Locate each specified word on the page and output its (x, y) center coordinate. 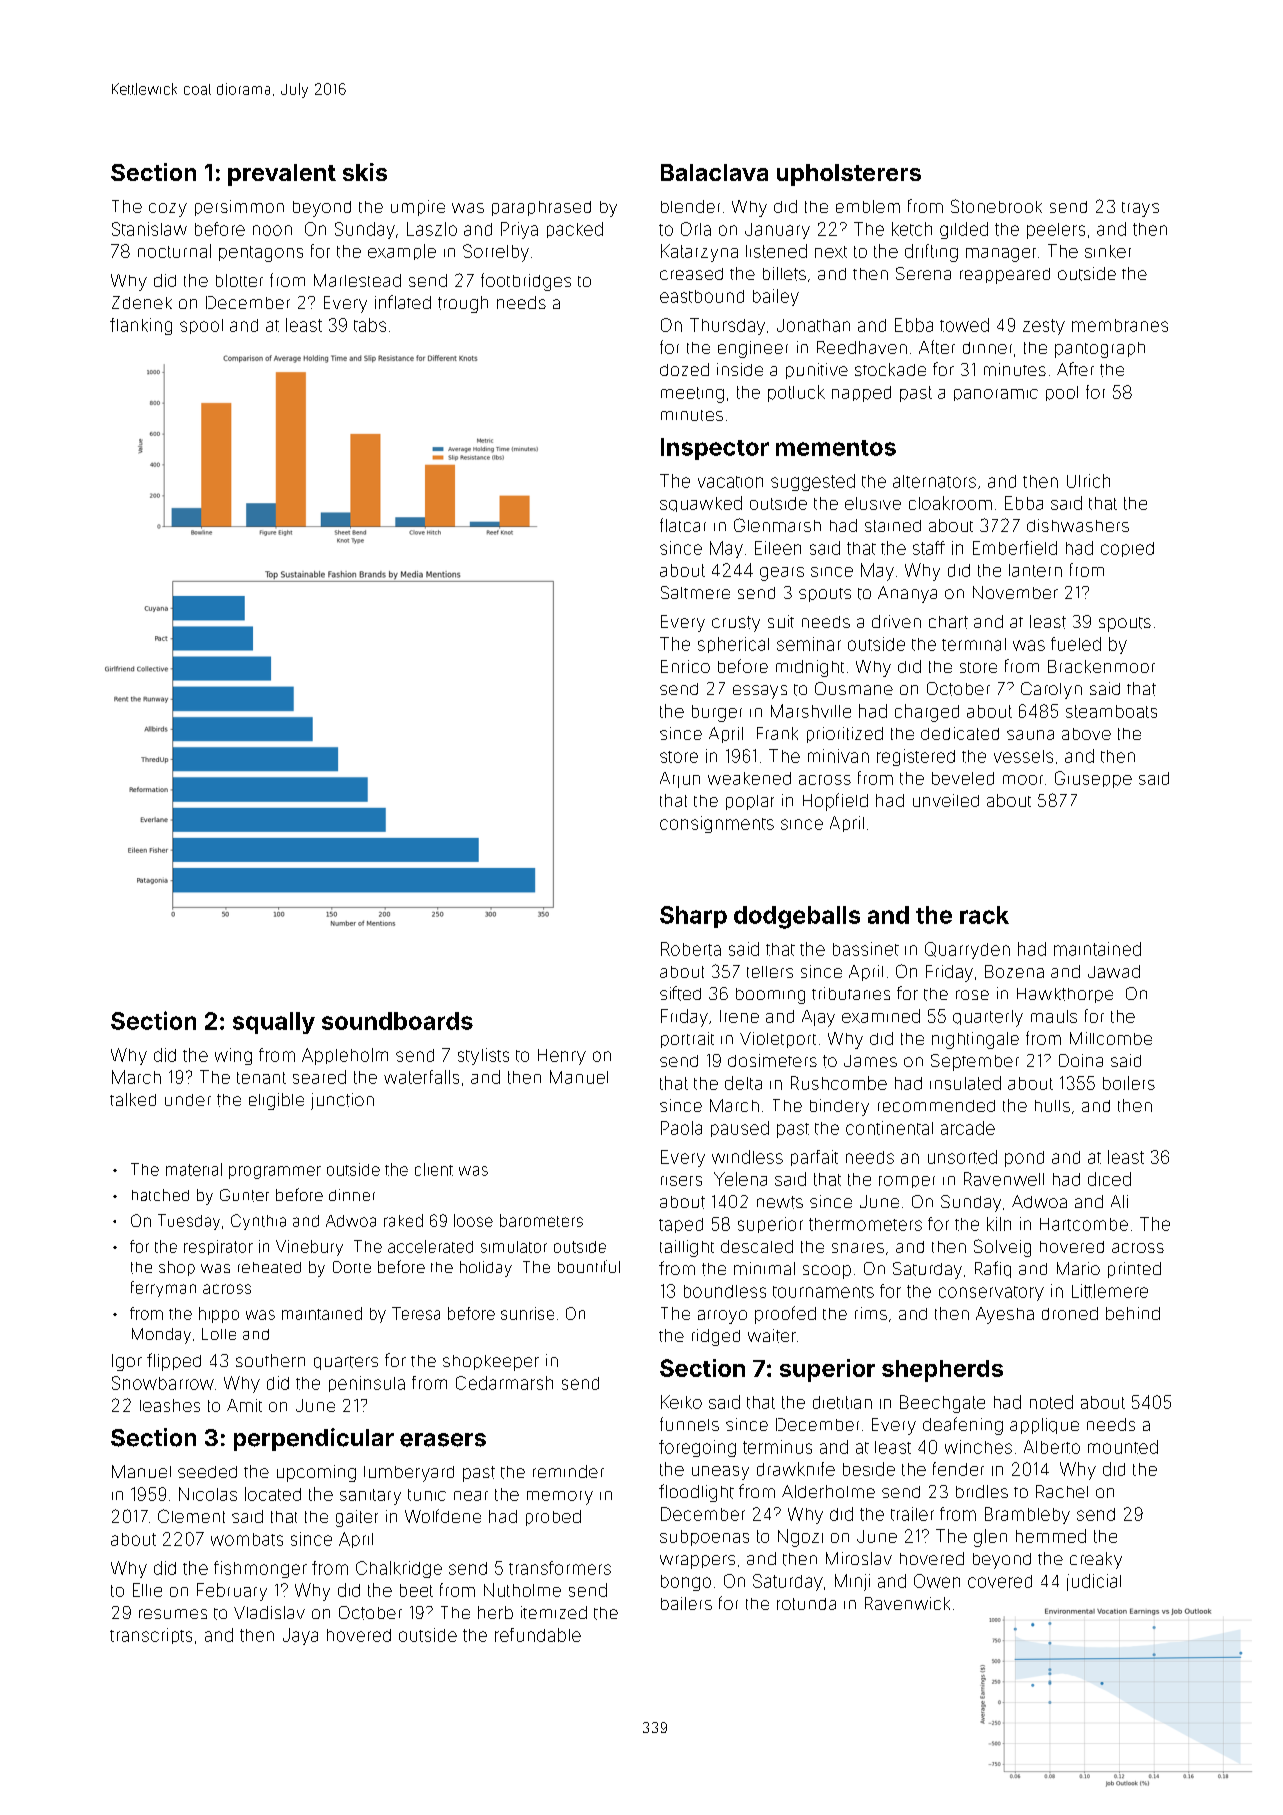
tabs (370, 325)
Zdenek (142, 302)
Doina (1081, 1060)
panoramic (996, 395)
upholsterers (849, 175)
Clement (191, 1516)
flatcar (683, 525)
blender (690, 206)
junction (342, 1101)
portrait (687, 1040)
